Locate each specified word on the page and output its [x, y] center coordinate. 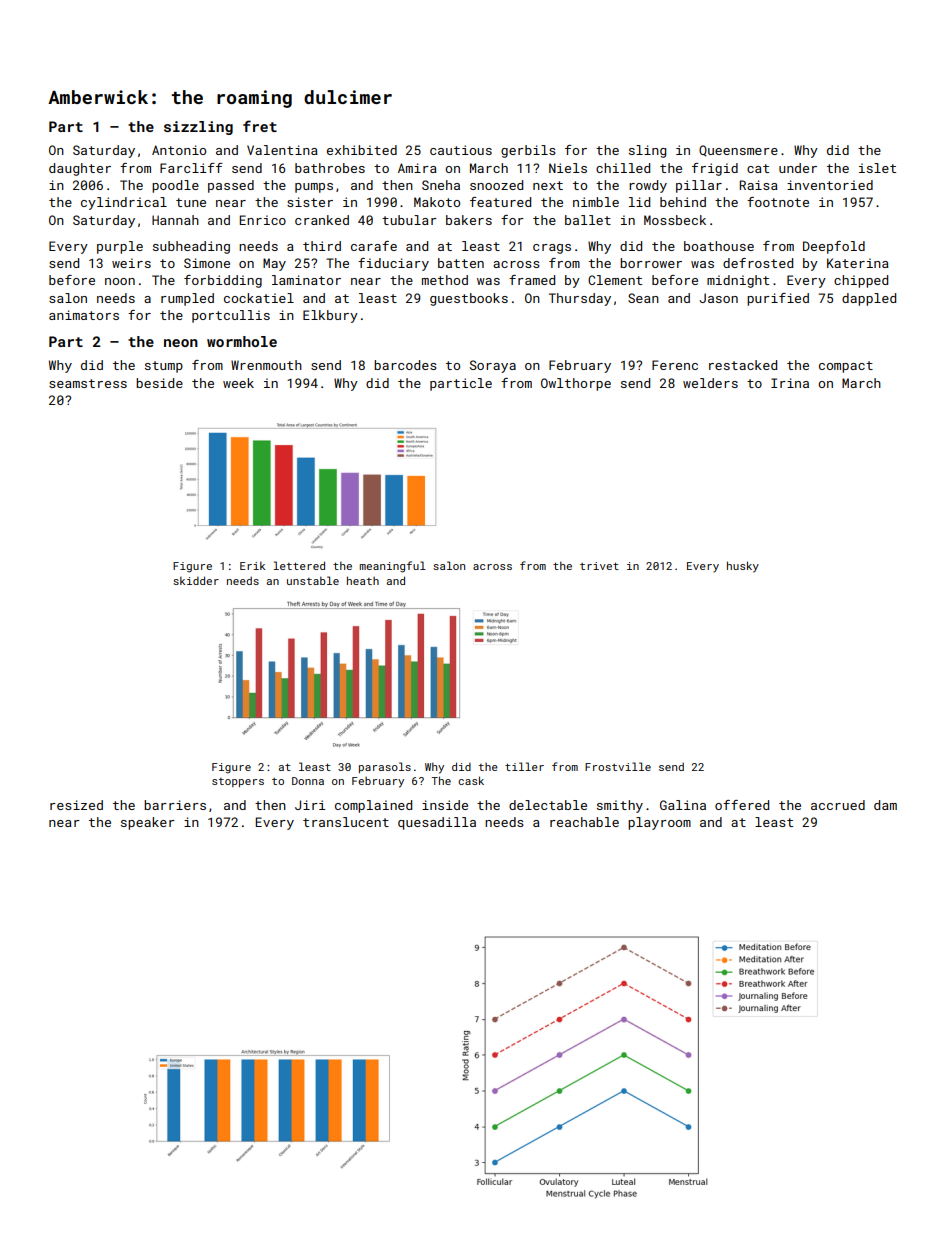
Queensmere [738, 151]
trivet [599, 566]
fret [260, 126]
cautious [461, 150]
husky [743, 567]
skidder [196, 580]
